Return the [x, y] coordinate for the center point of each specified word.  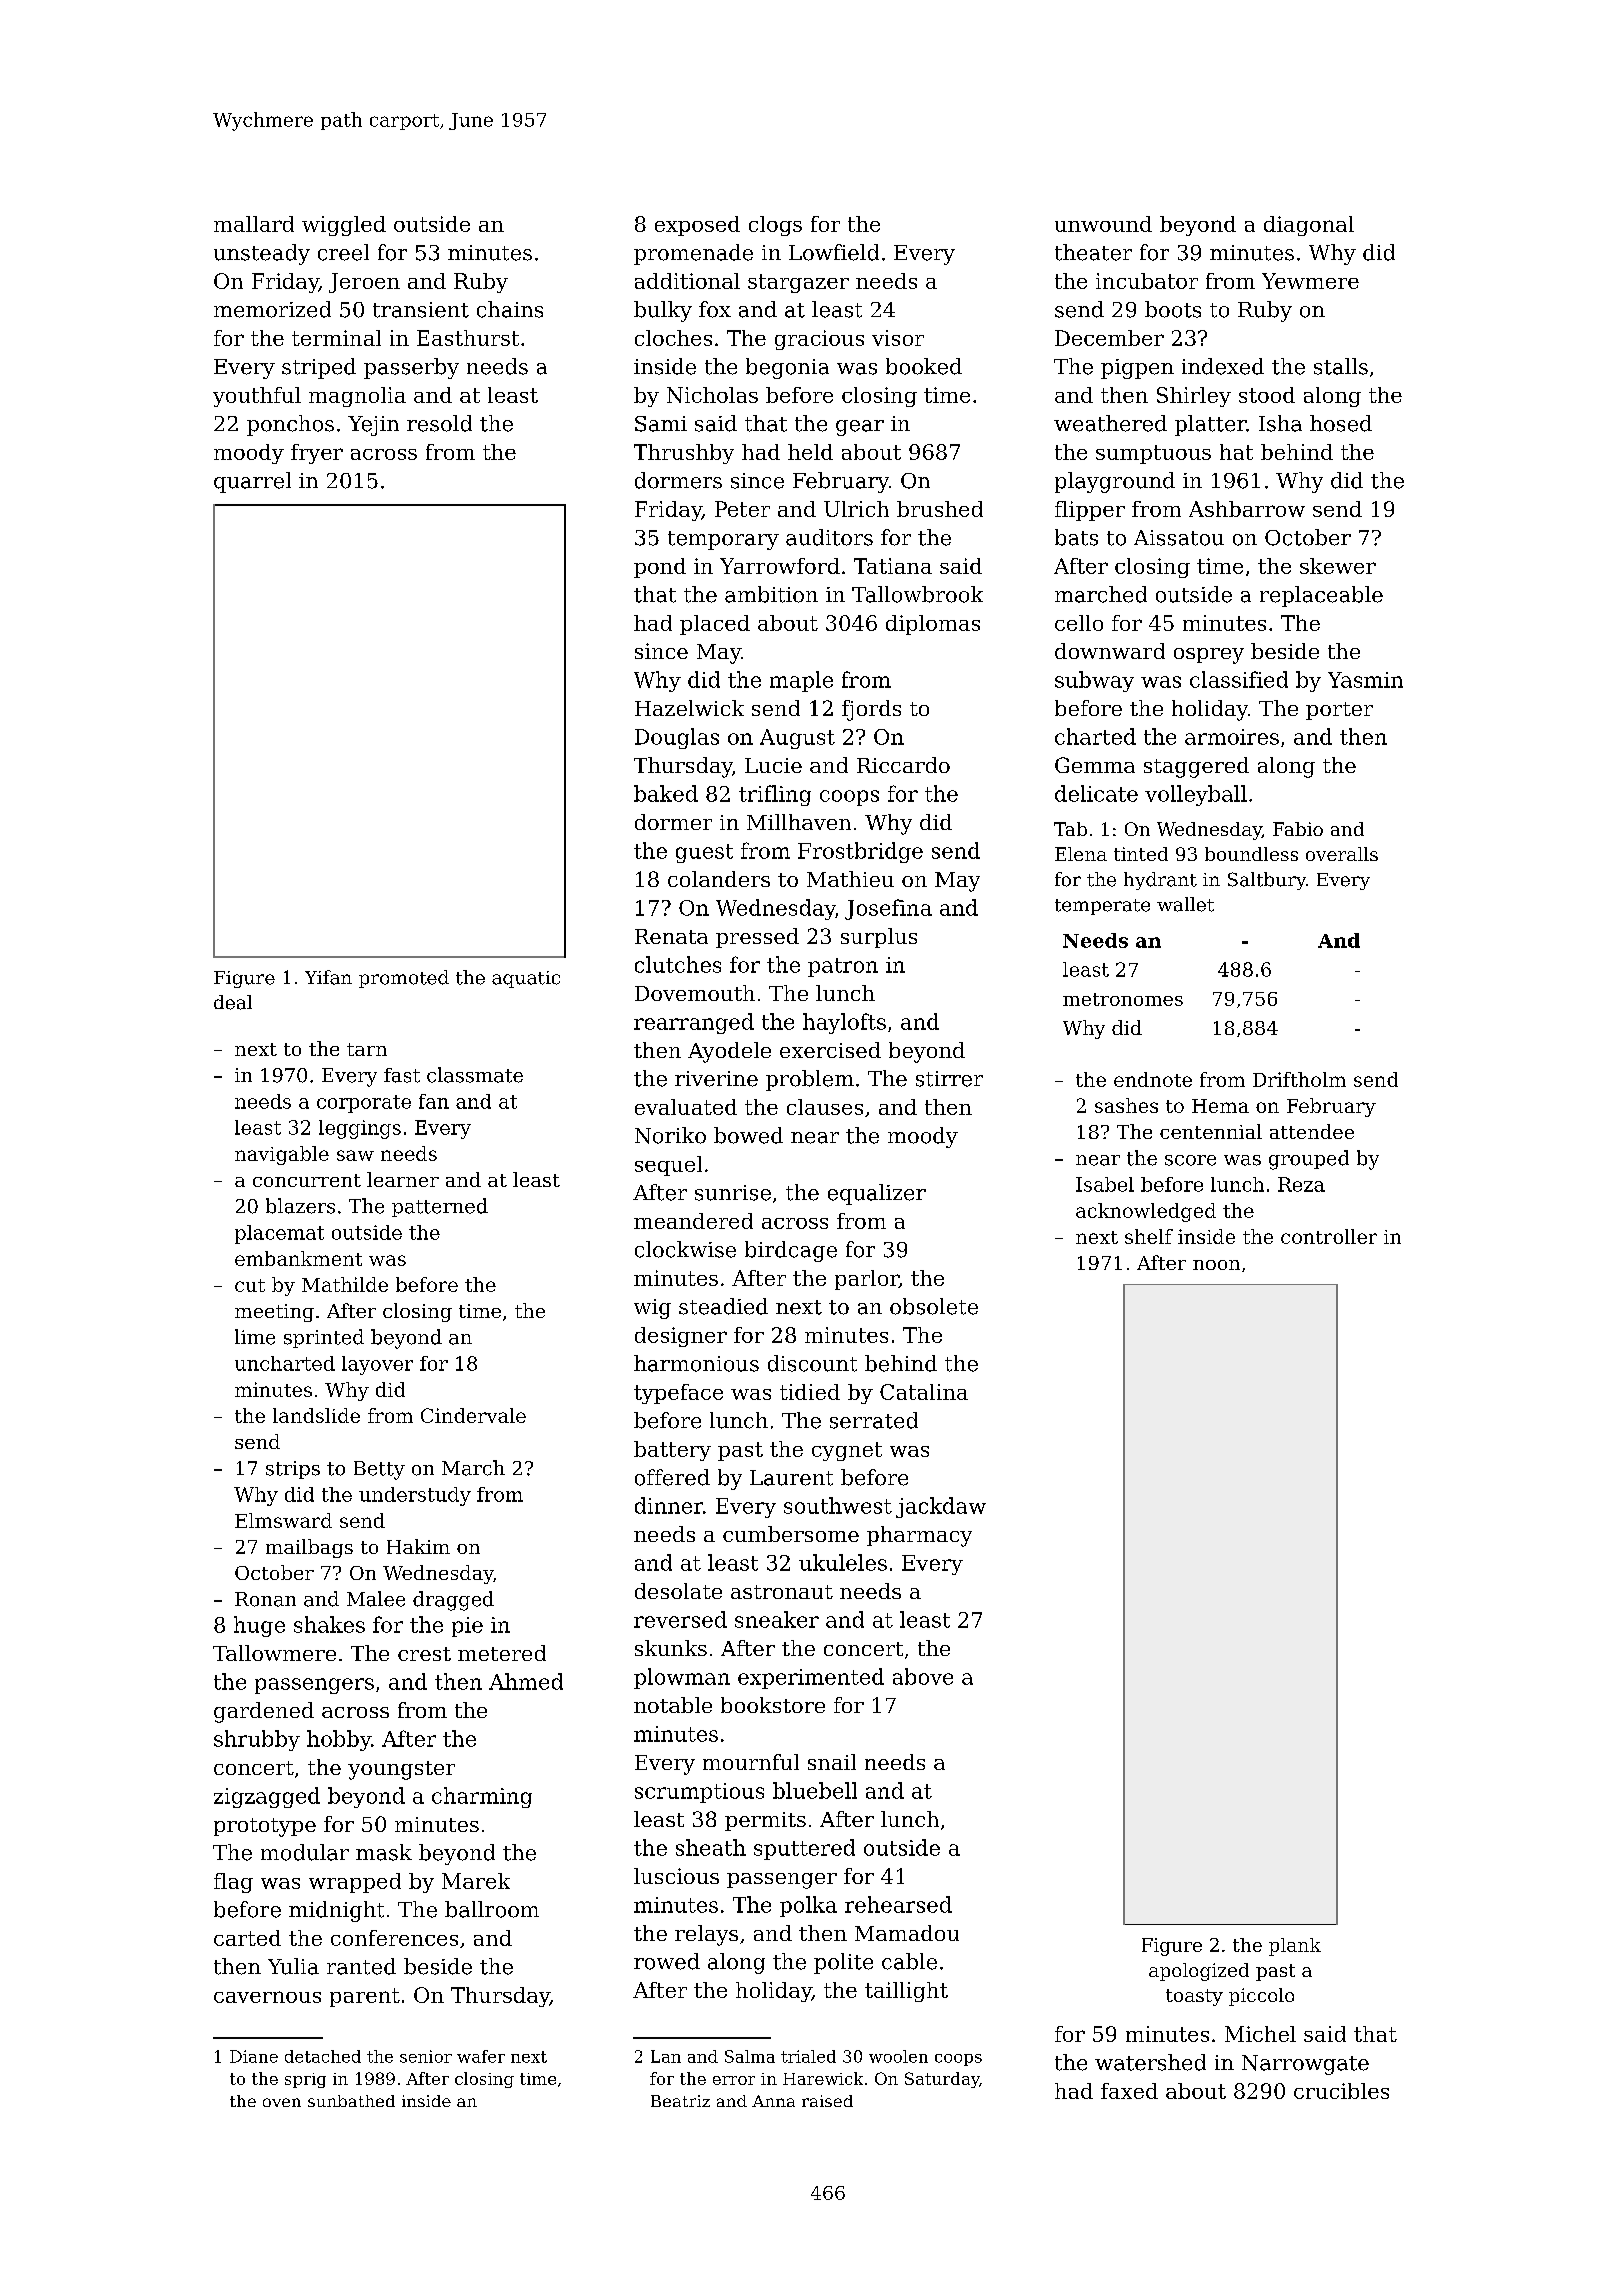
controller [1329, 1236]
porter [1339, 711]
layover [377, 1365]
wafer [481, 2056]
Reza [1301, 1184]
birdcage [791, 1251]
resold [439, 423]
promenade [693, 254]
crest [424, 1654]
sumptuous [1153, 454]
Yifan [328, 977]
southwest [838, 1505]
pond [660, 568]
